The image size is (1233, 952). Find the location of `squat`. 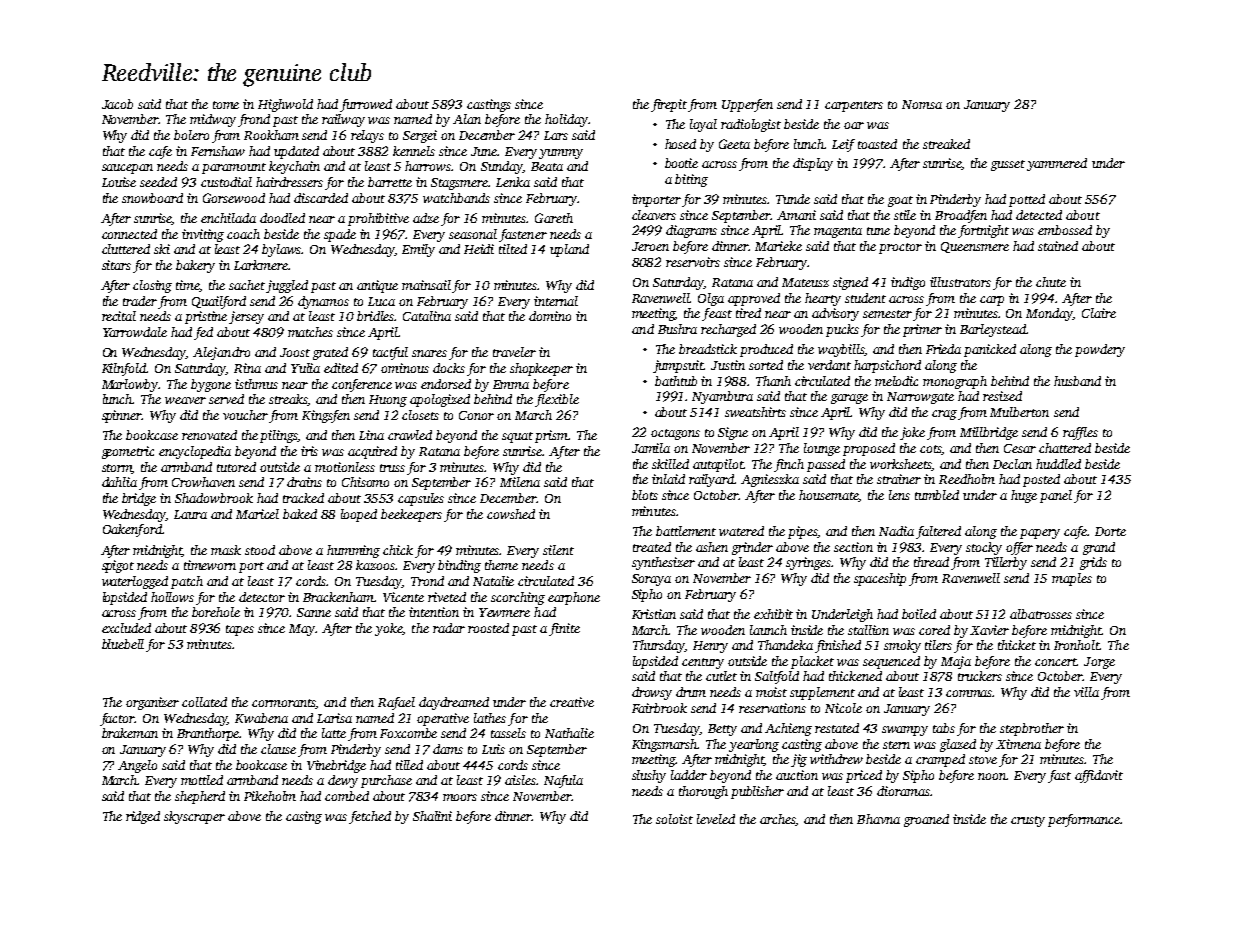

squat is located at coordinates (517, 437).
